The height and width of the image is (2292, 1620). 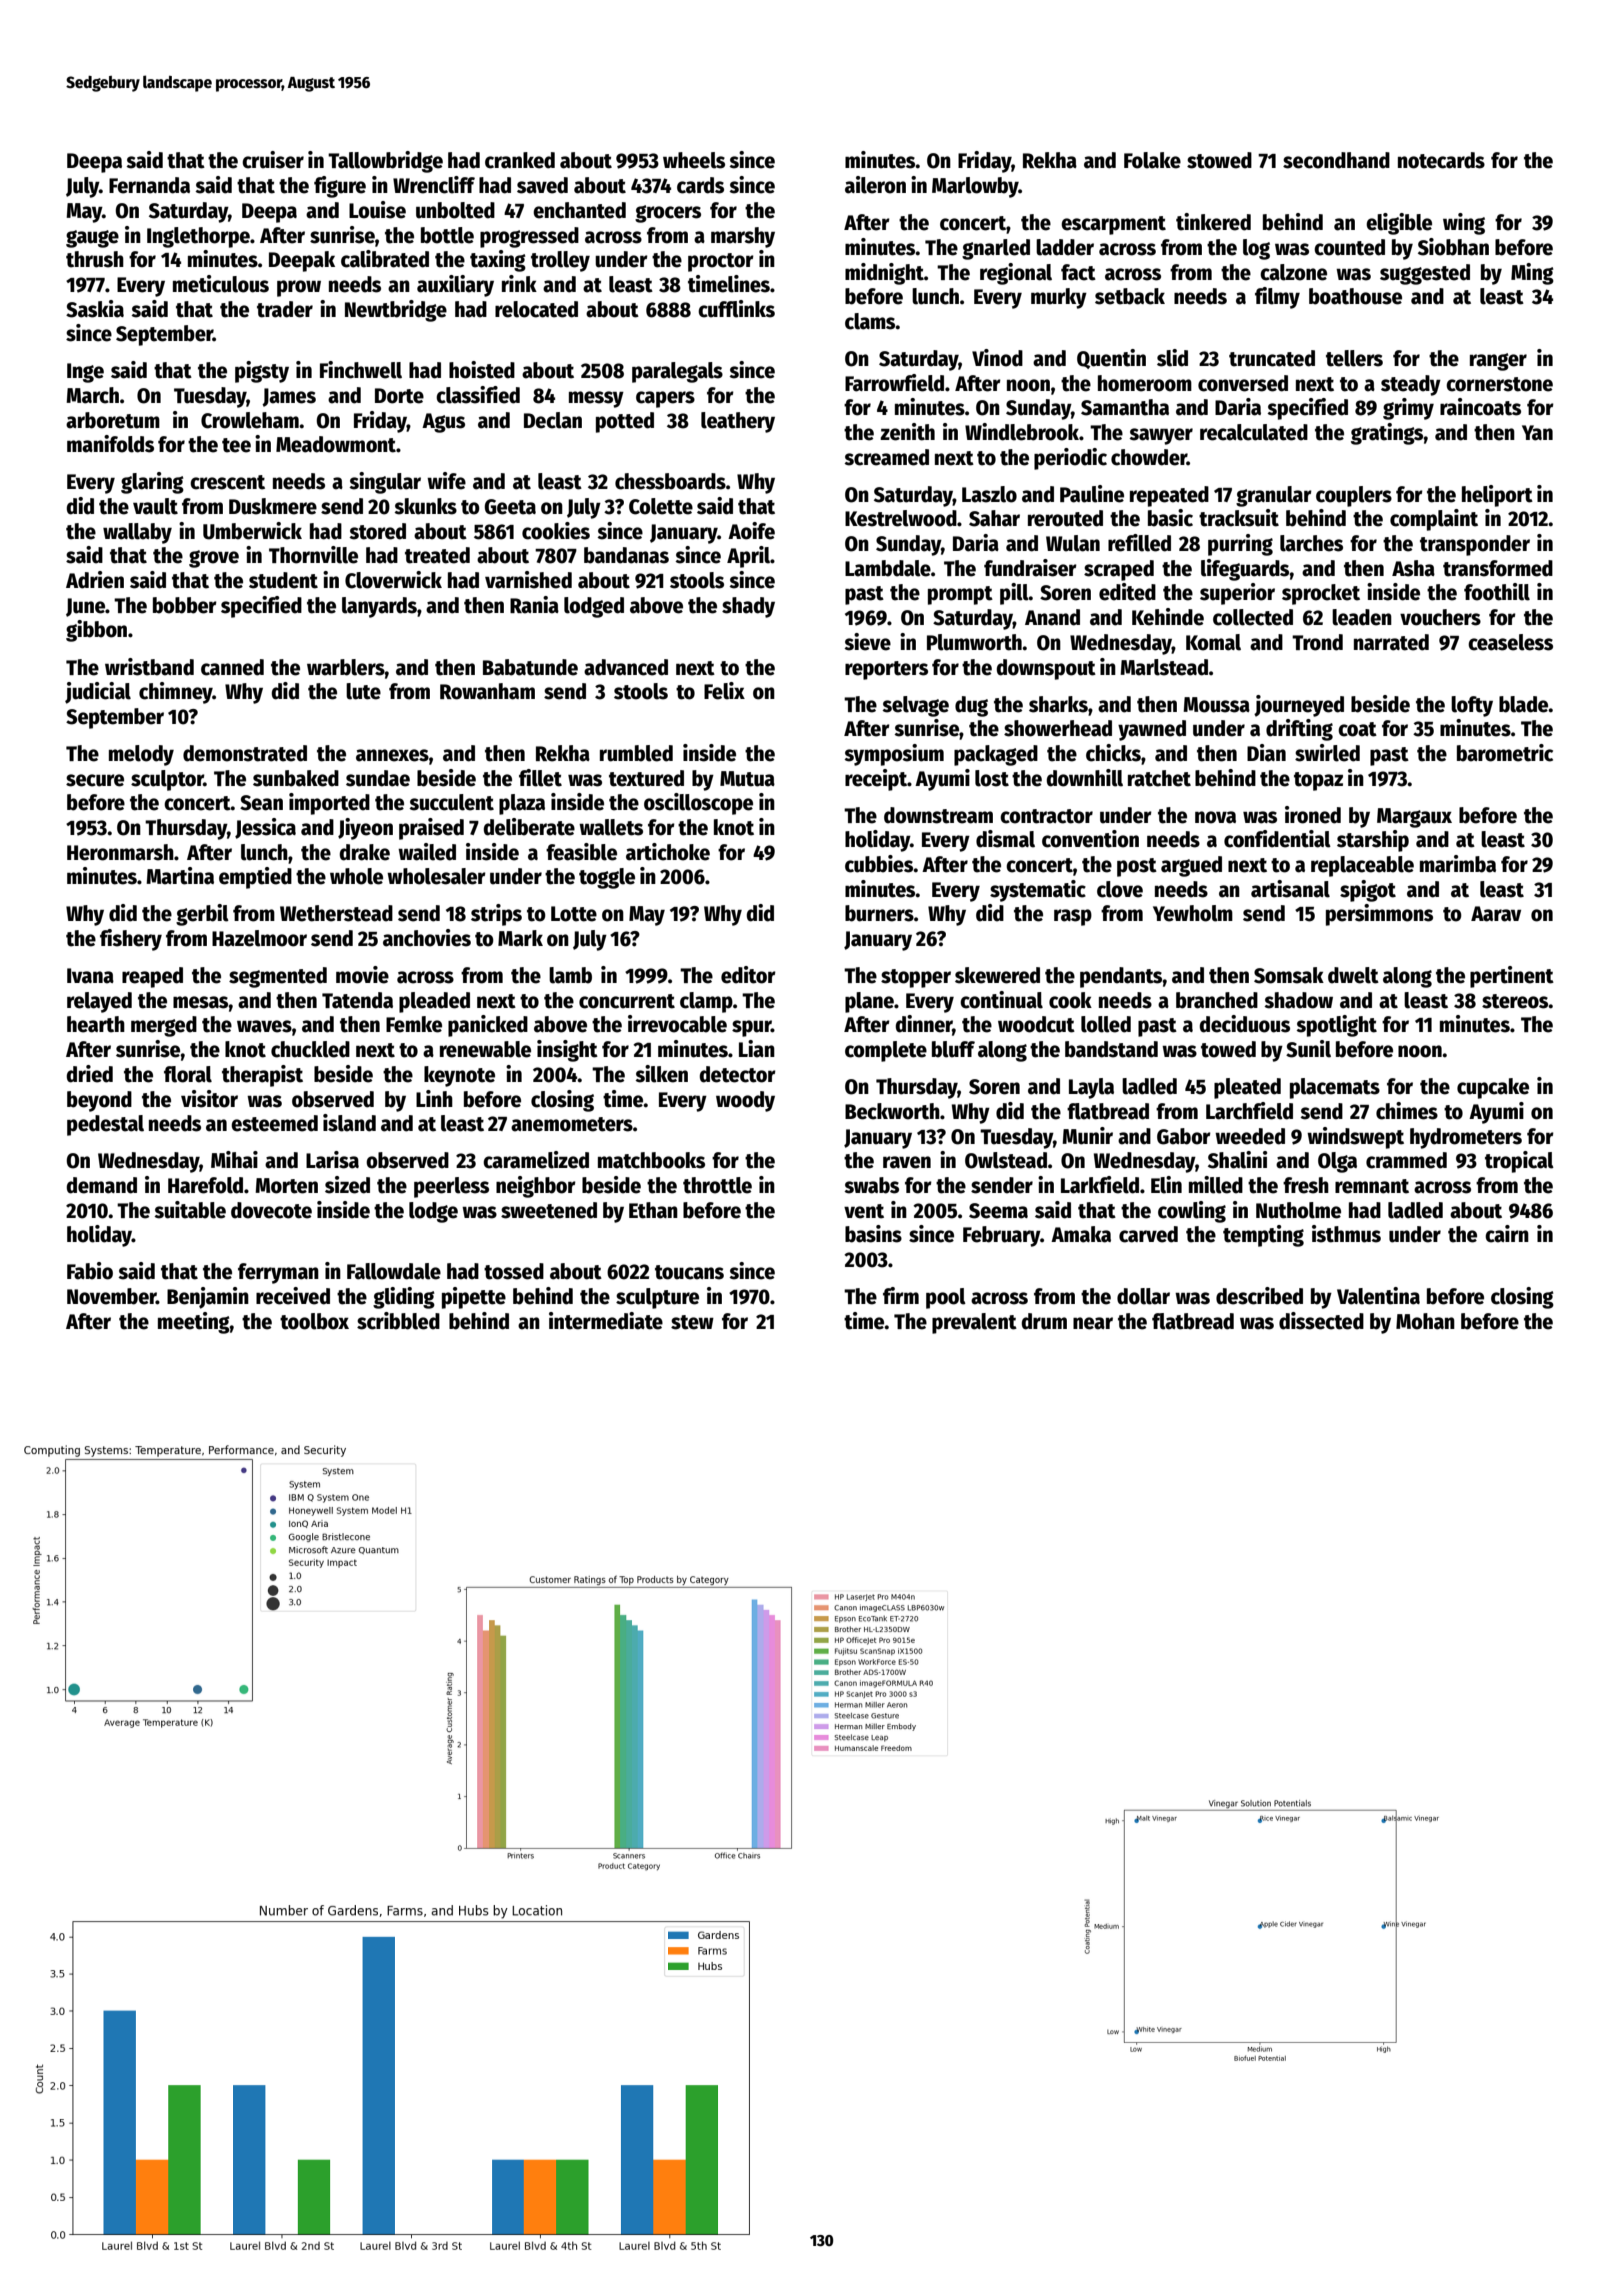 What do you see at coordinates (1353, 975) in the image?
I see `dwelt` at bounding box center [1353, 975].
